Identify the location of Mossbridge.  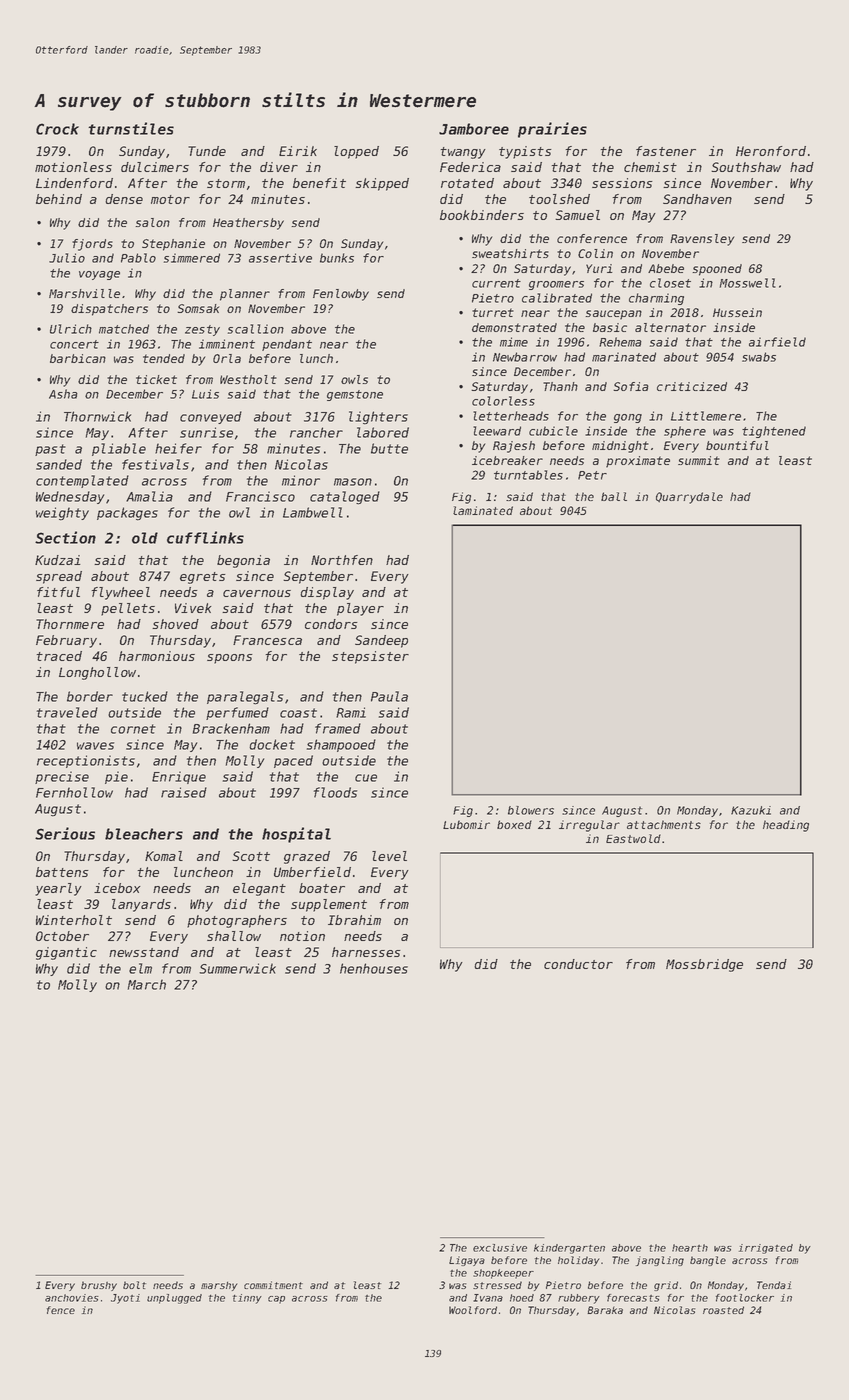
(704, 965).
